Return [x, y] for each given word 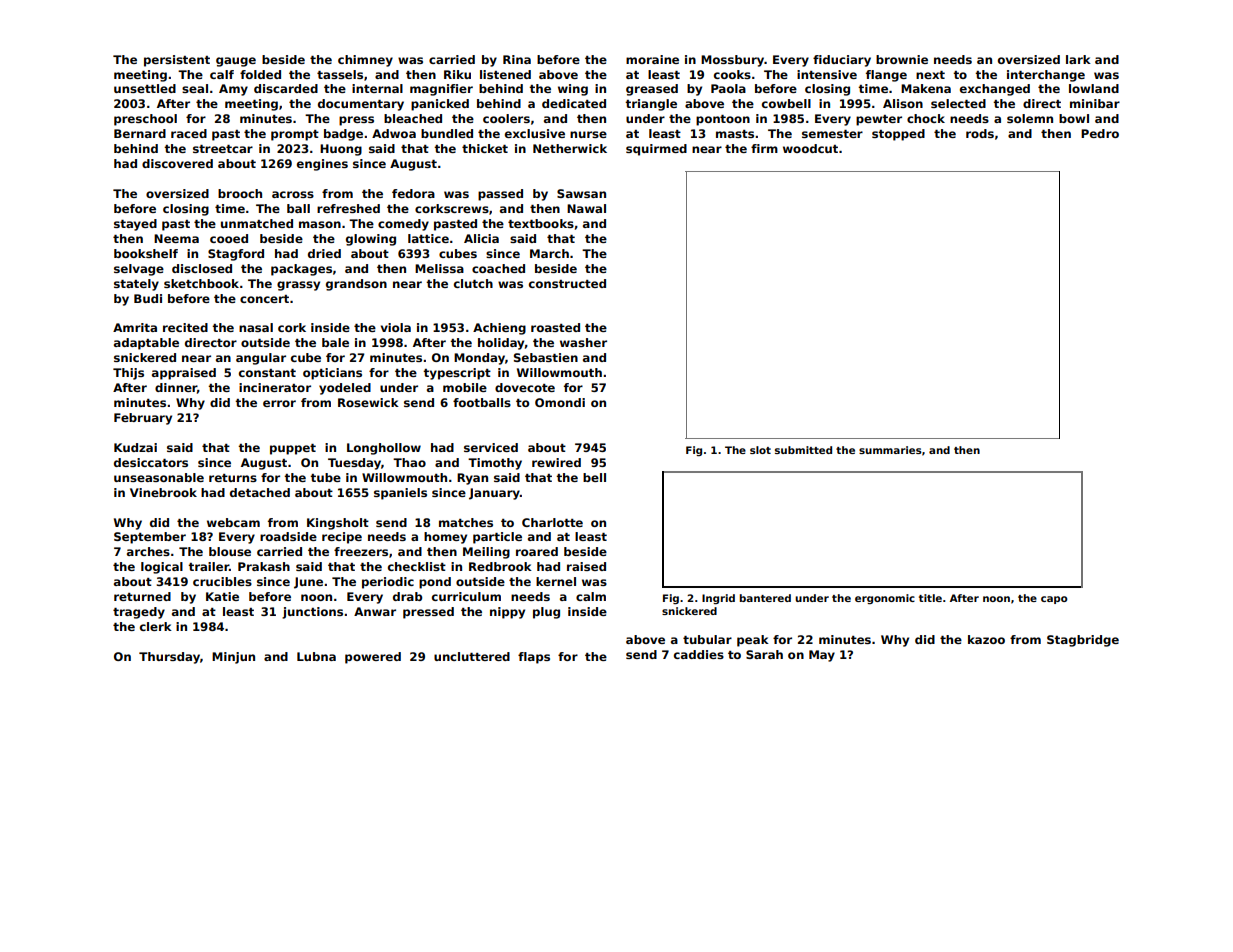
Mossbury [732, 61]
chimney [365, 61]
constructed [567, 283]
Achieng [499, 329]
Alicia [481, 238]
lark [1078, 59]
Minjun [233, 658]
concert [264, 299]
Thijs [128, 374]
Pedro [1100, 133]
